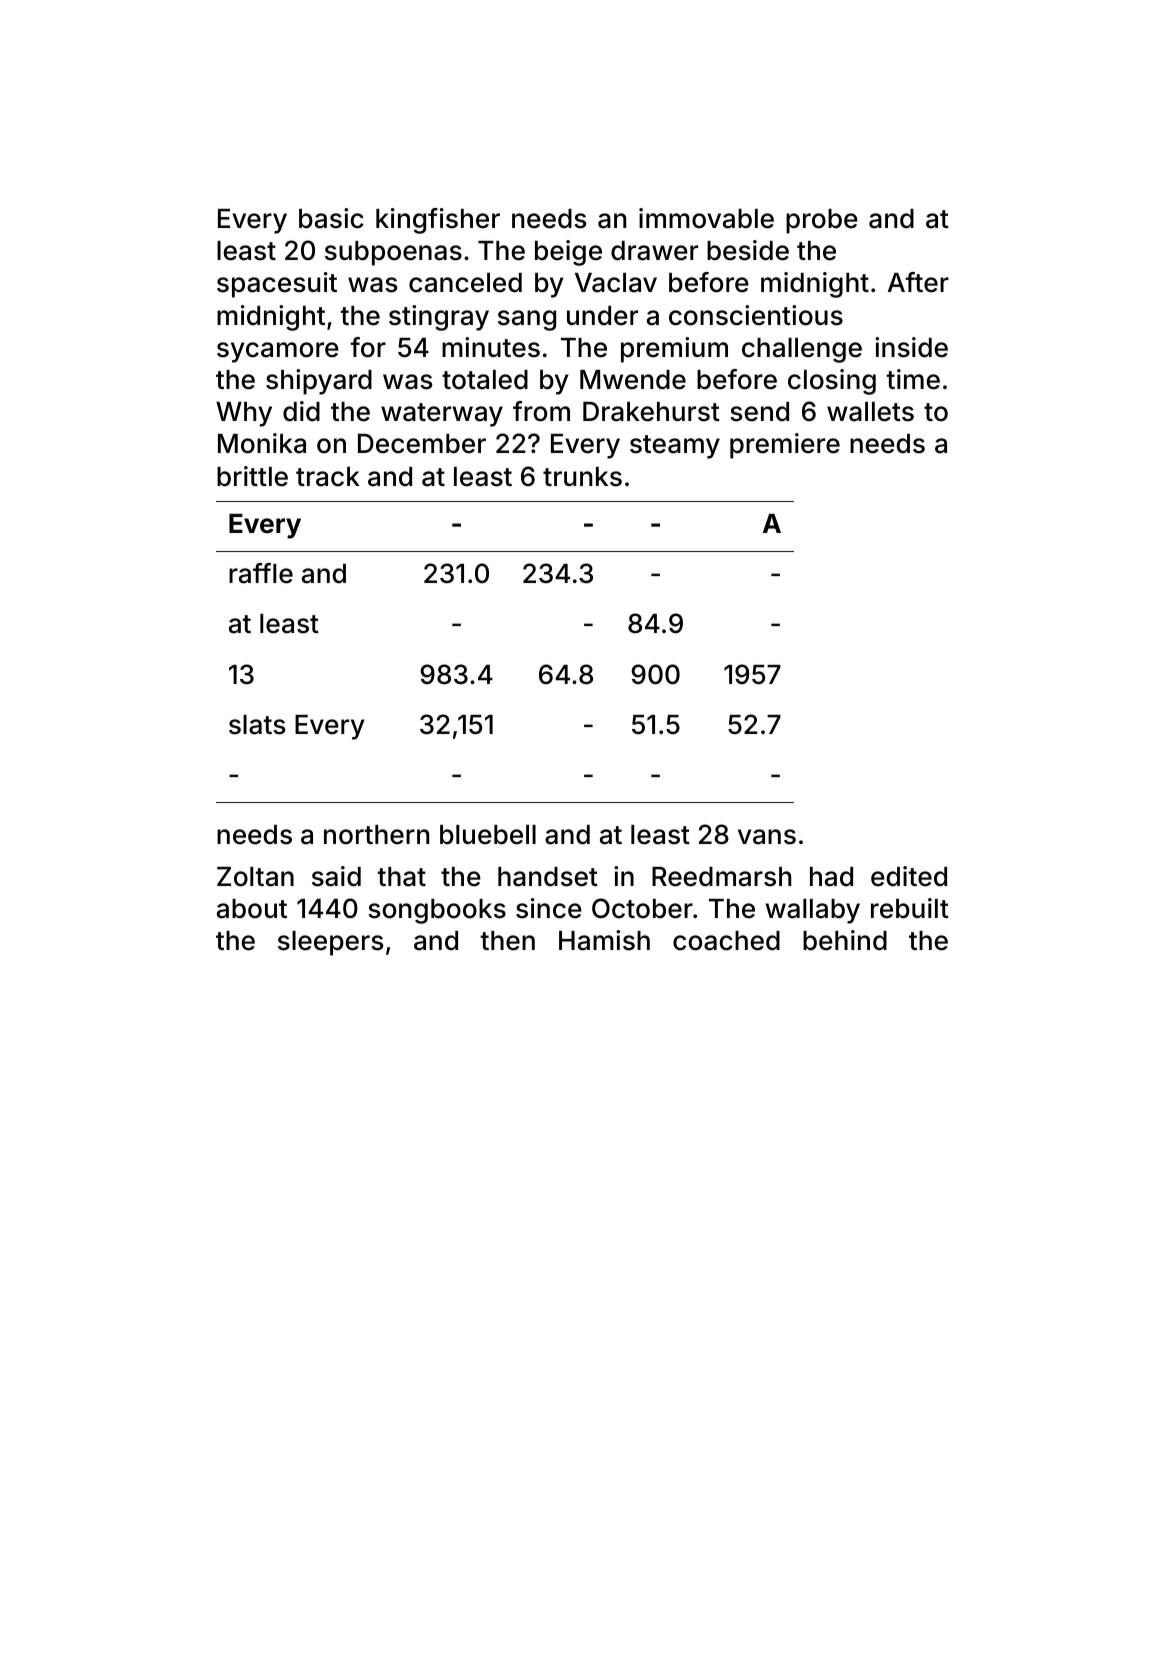  Describe the element at coordinates (257, 725) in the screenshot. I see `slats` at that location.
